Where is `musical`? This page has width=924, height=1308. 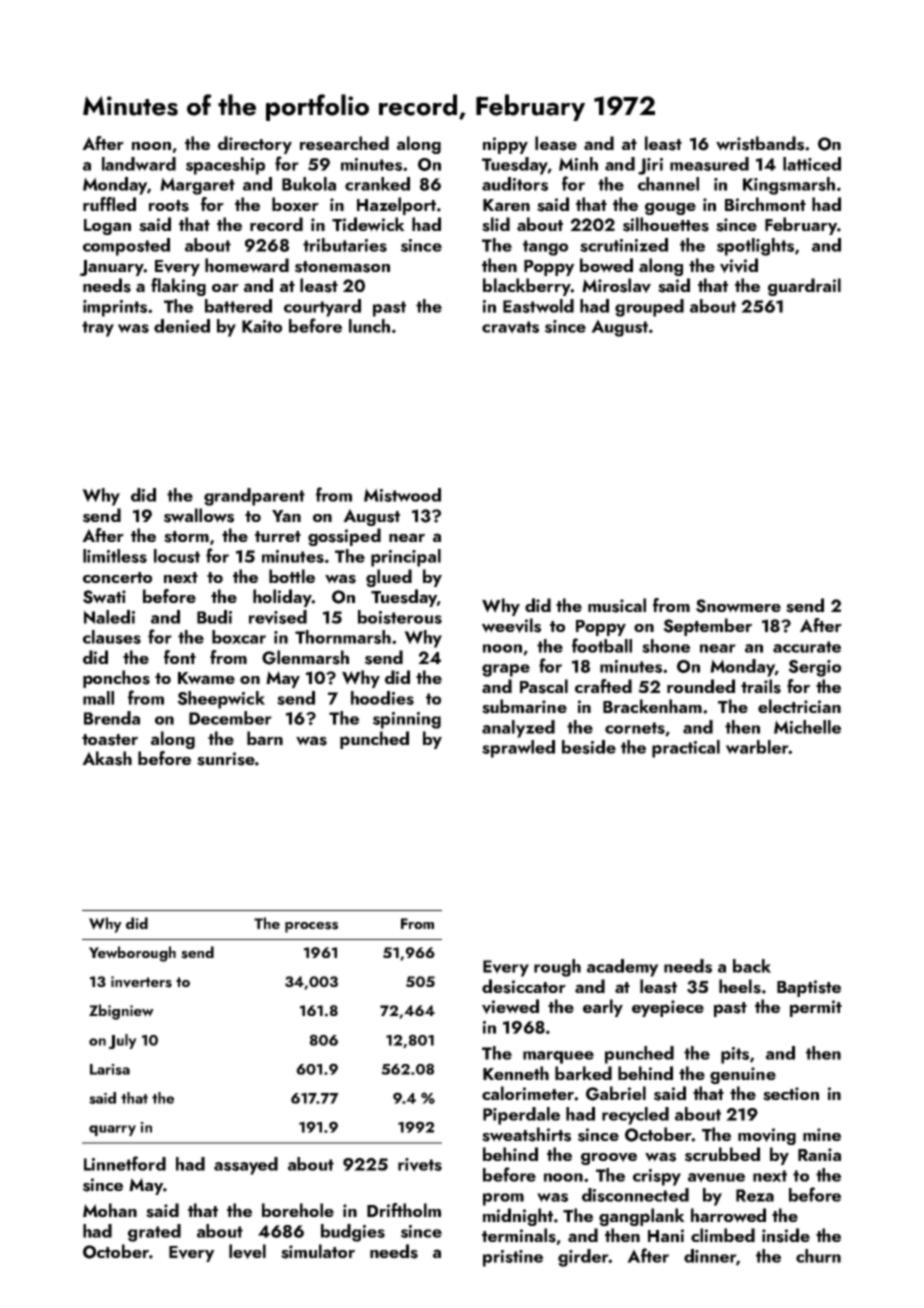
musical is located at coordinates (617, 605).
